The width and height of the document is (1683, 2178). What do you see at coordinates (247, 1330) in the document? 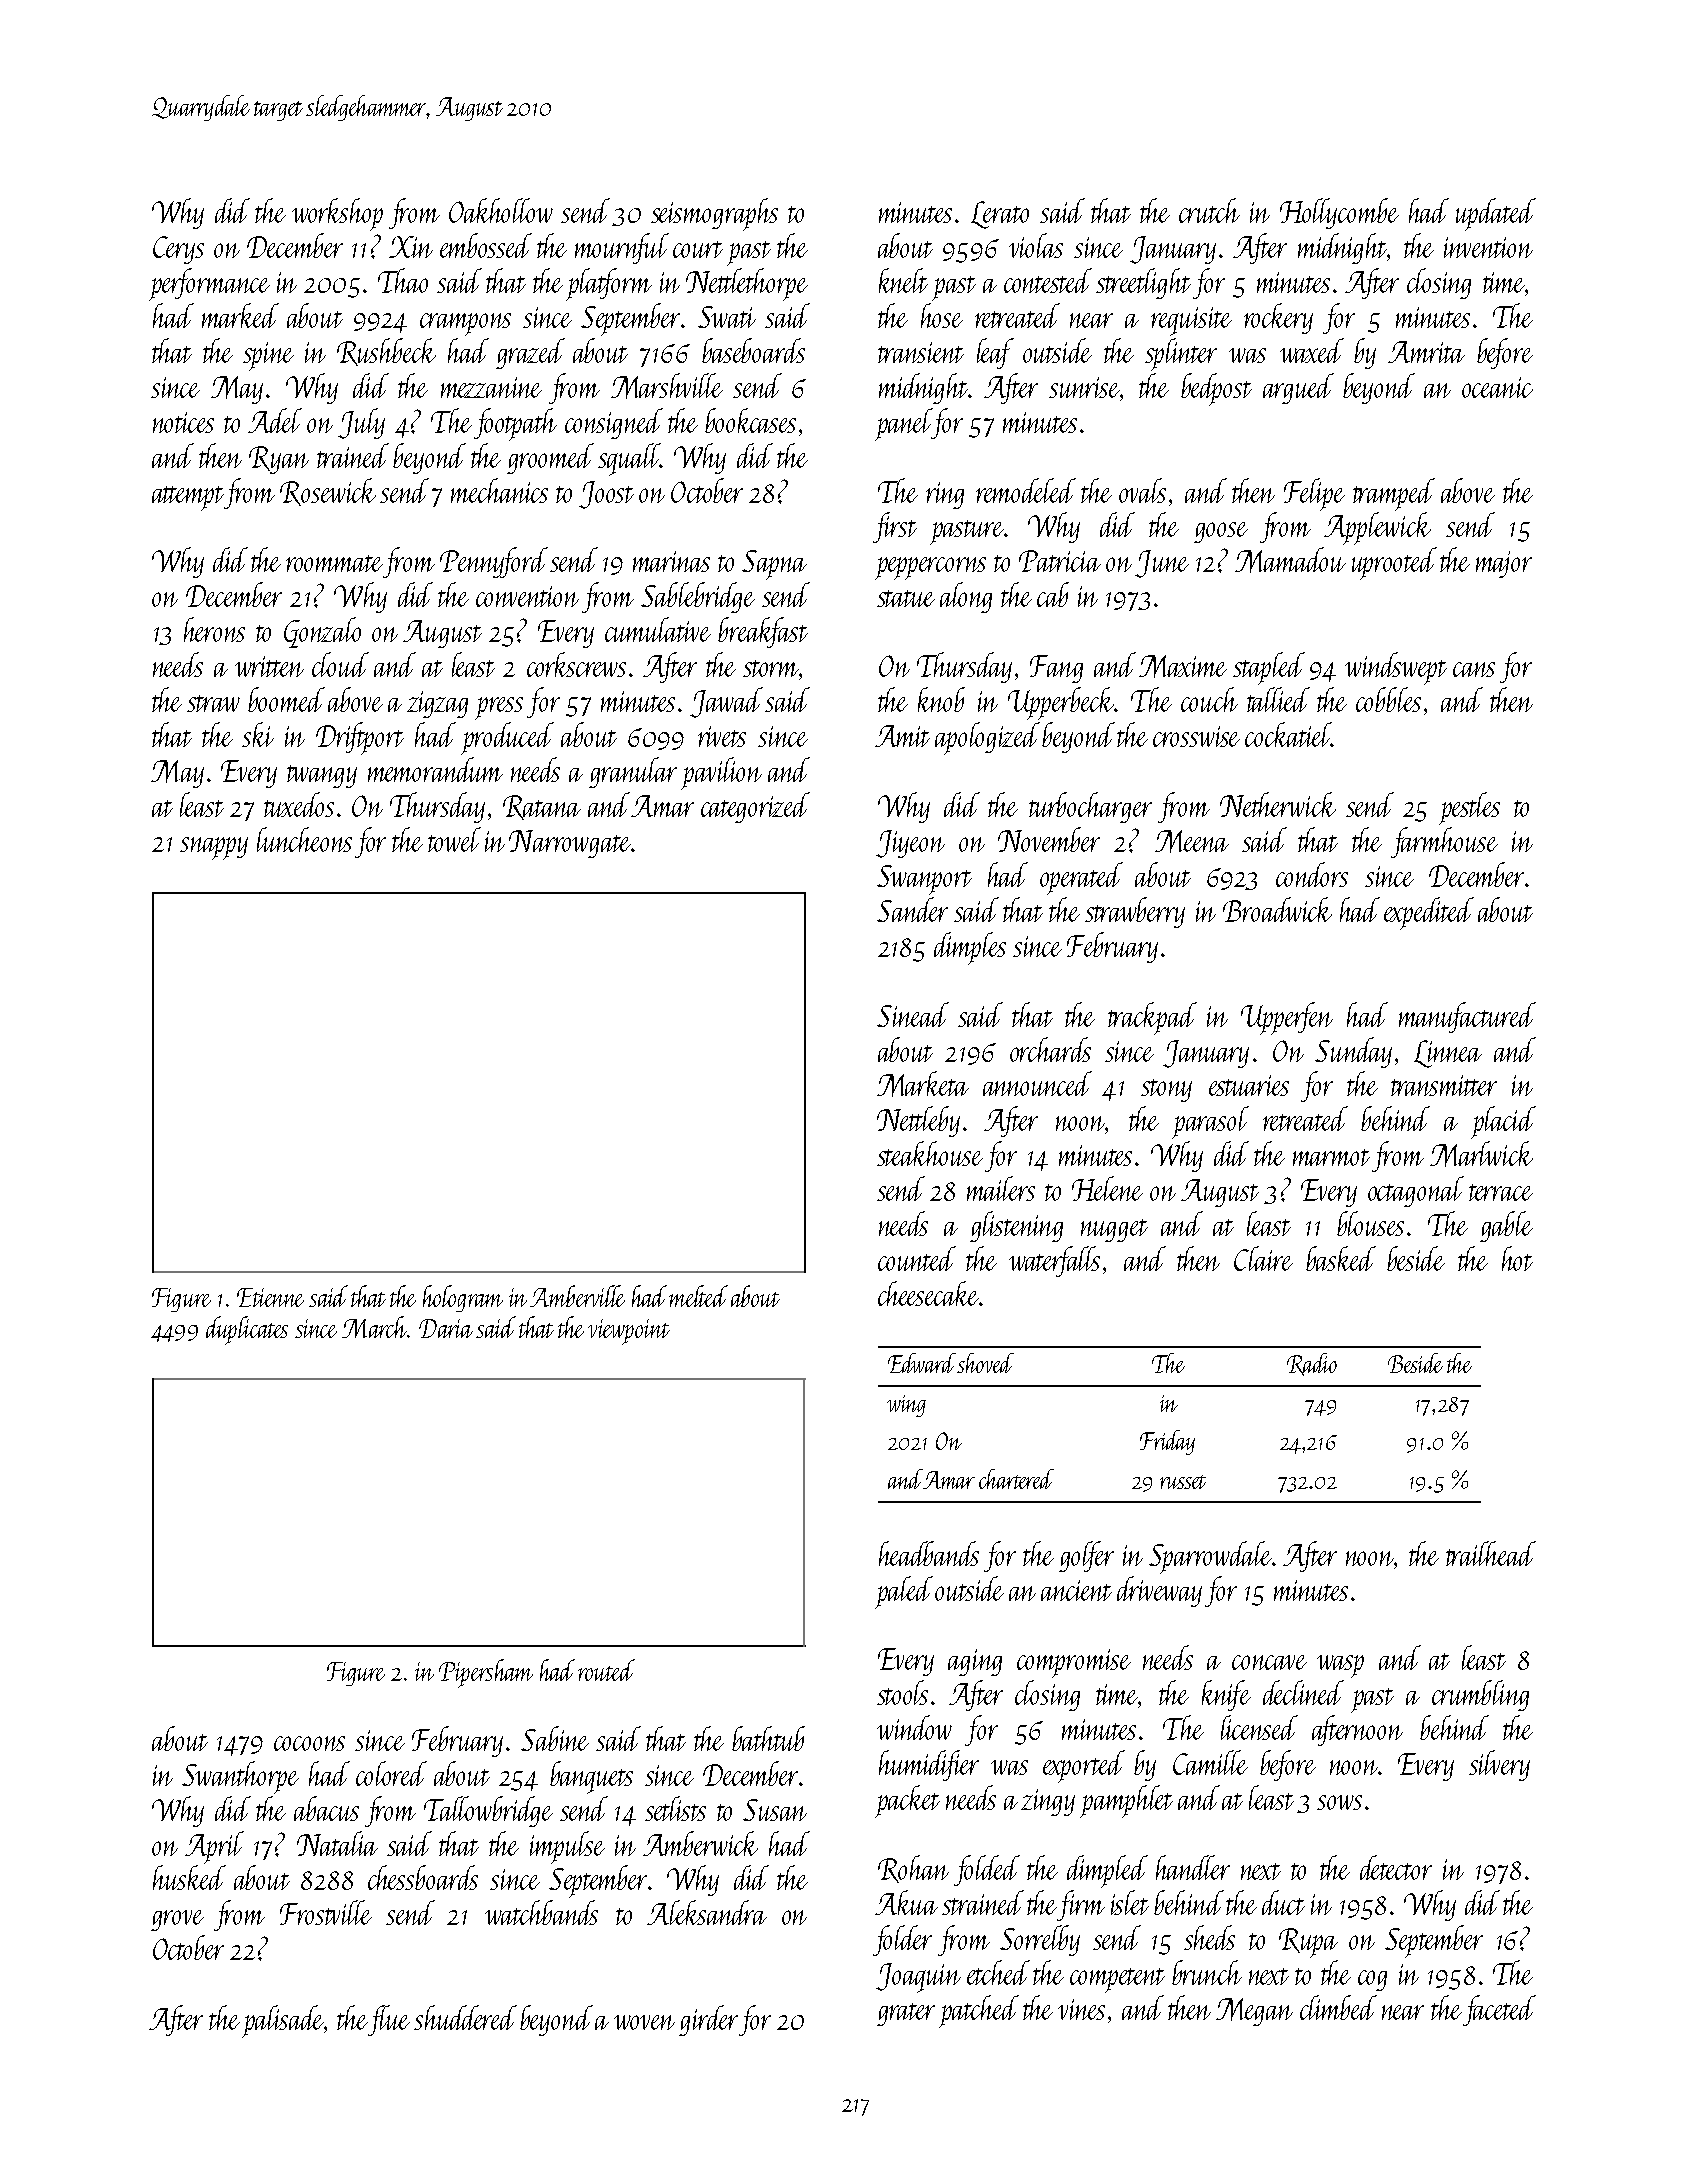
I see `duplicates` at bounding box center [247, 1330].
